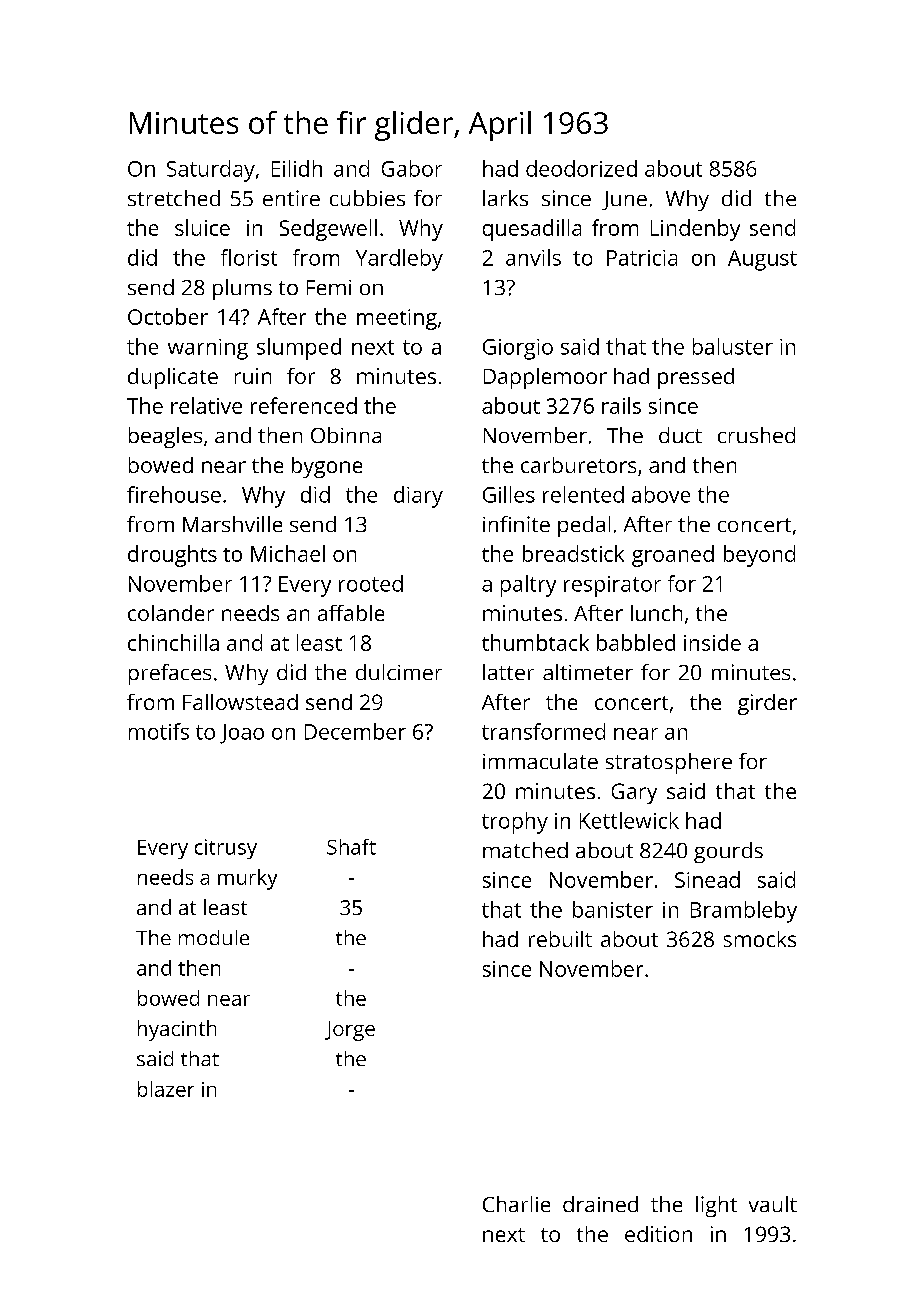 The height and width of the screenshot is (1311, 924). I want to click on baluster, so click(733, 346).
